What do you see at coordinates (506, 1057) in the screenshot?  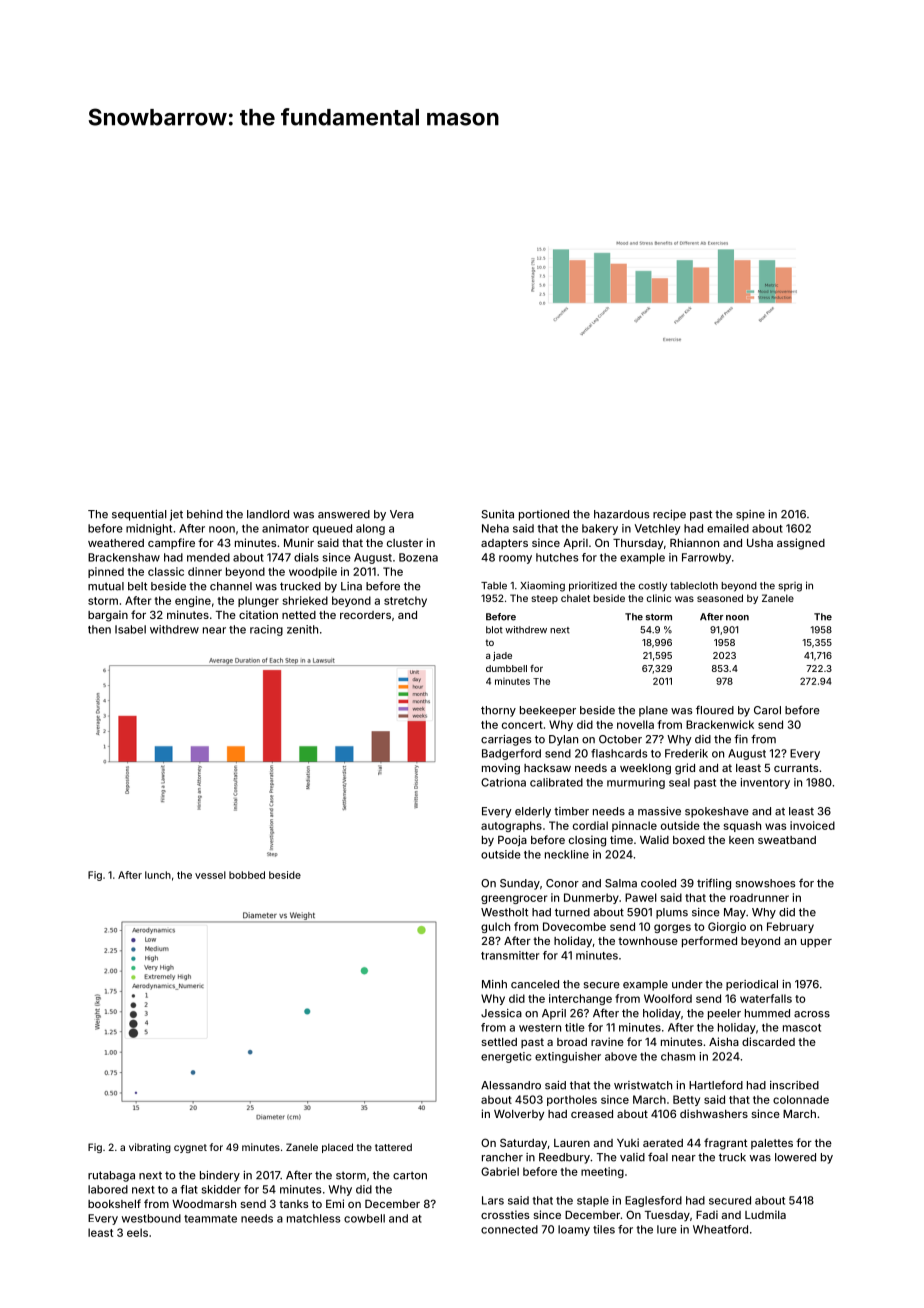 I see `energetic` at bounding box center [506, 1057].
